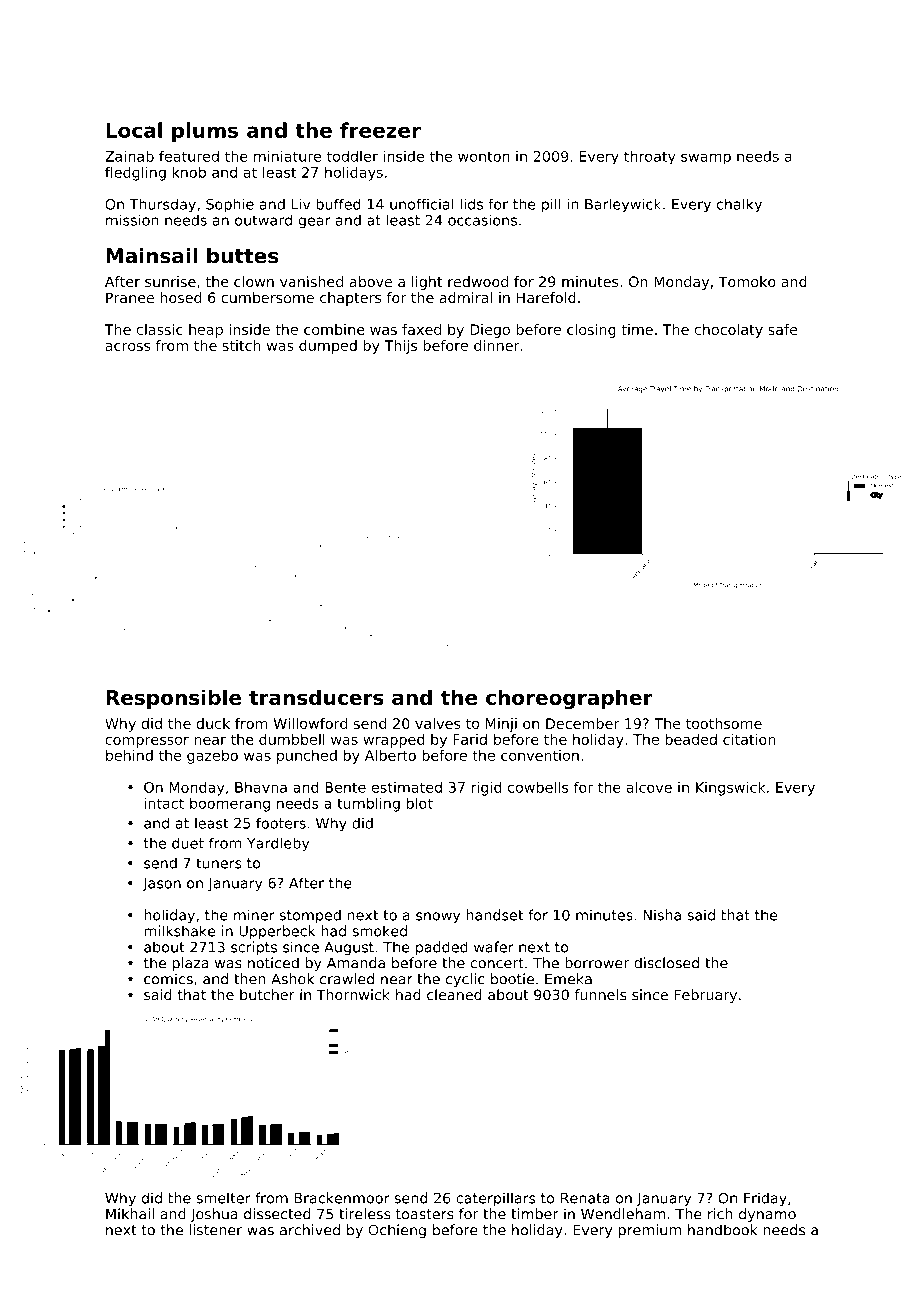  I want to click on citation, so click(749, 739).
